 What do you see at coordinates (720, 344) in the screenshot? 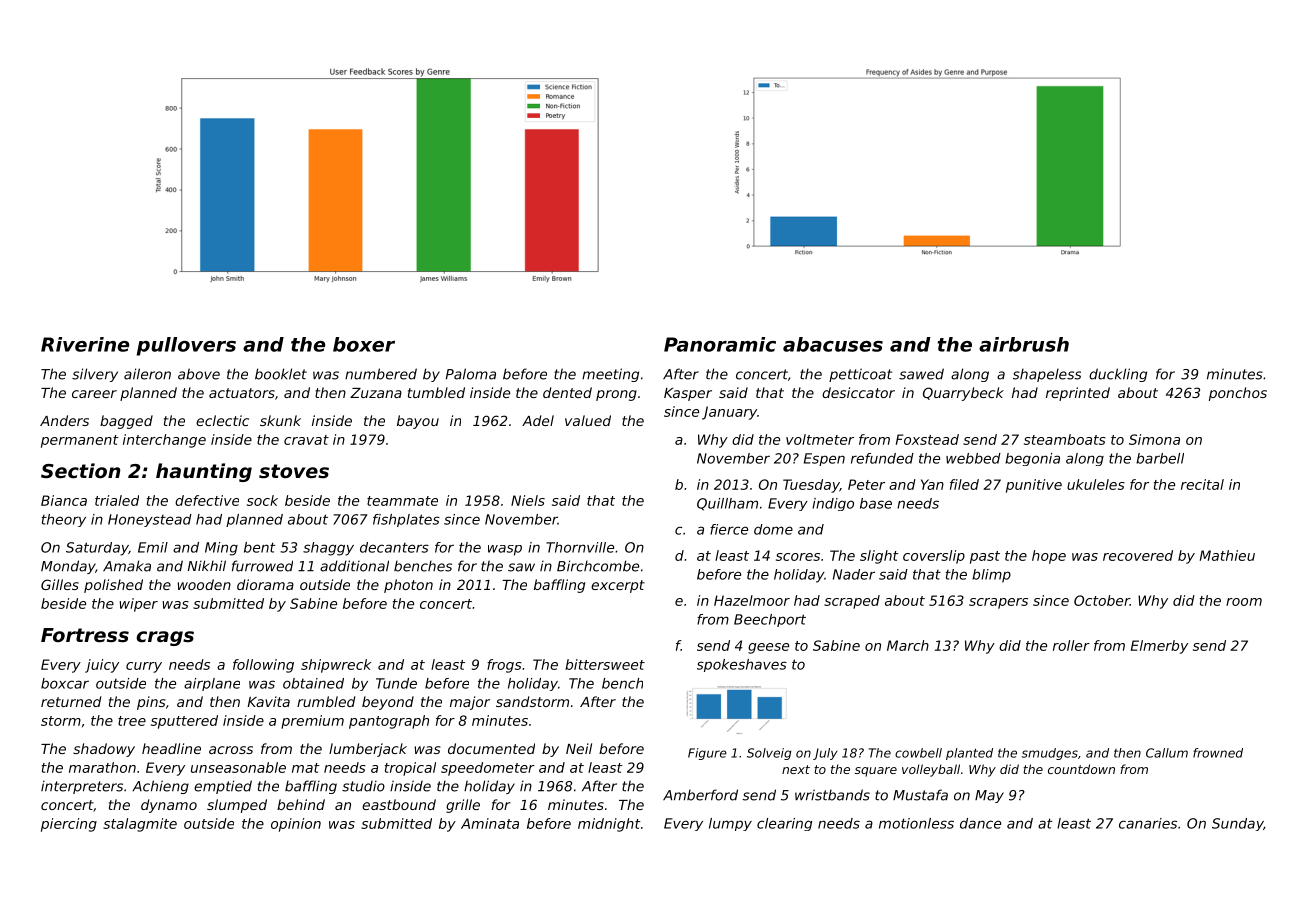
I see `Panoramic` at bounding box center [720, 344].
